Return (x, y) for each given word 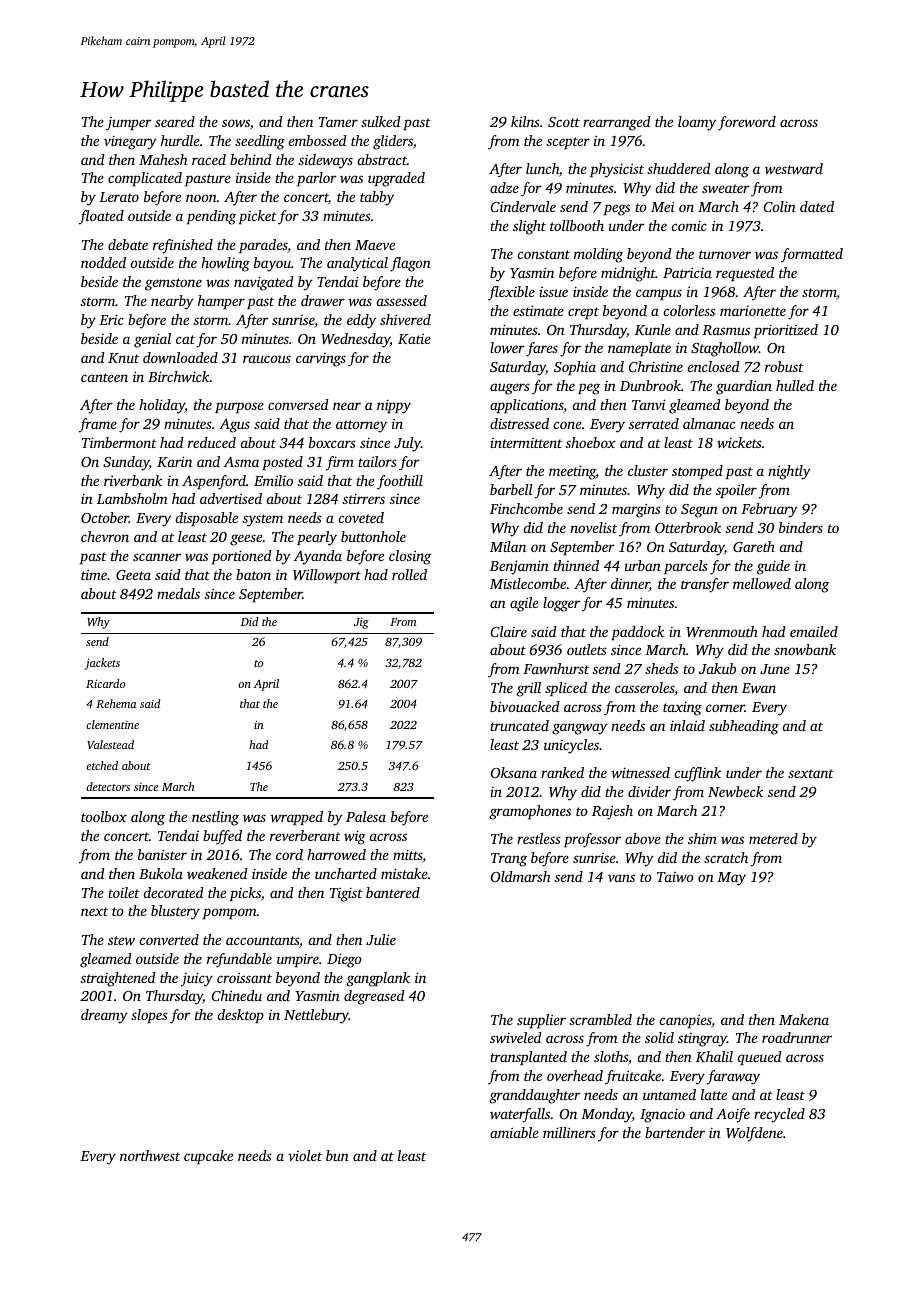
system (263, 520)
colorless (689, 310)
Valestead (110, 744)
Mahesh (163, 159)
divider (649, 791)
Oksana (514, 772)
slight (529, 227)
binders (801, 527)
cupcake (208, 1157)
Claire (509, 631)
